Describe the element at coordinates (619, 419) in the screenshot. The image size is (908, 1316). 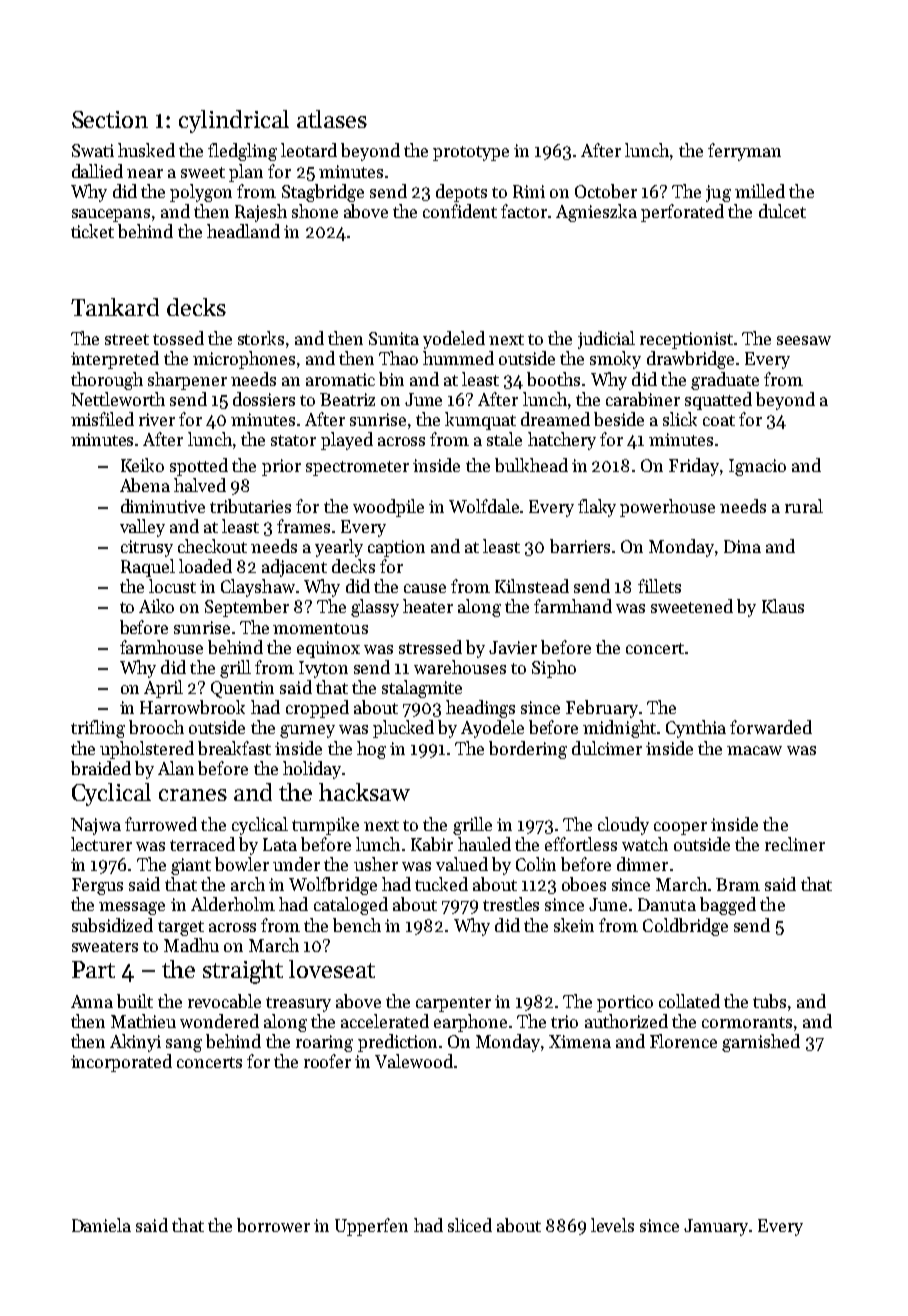
I see `beside` at that location.
